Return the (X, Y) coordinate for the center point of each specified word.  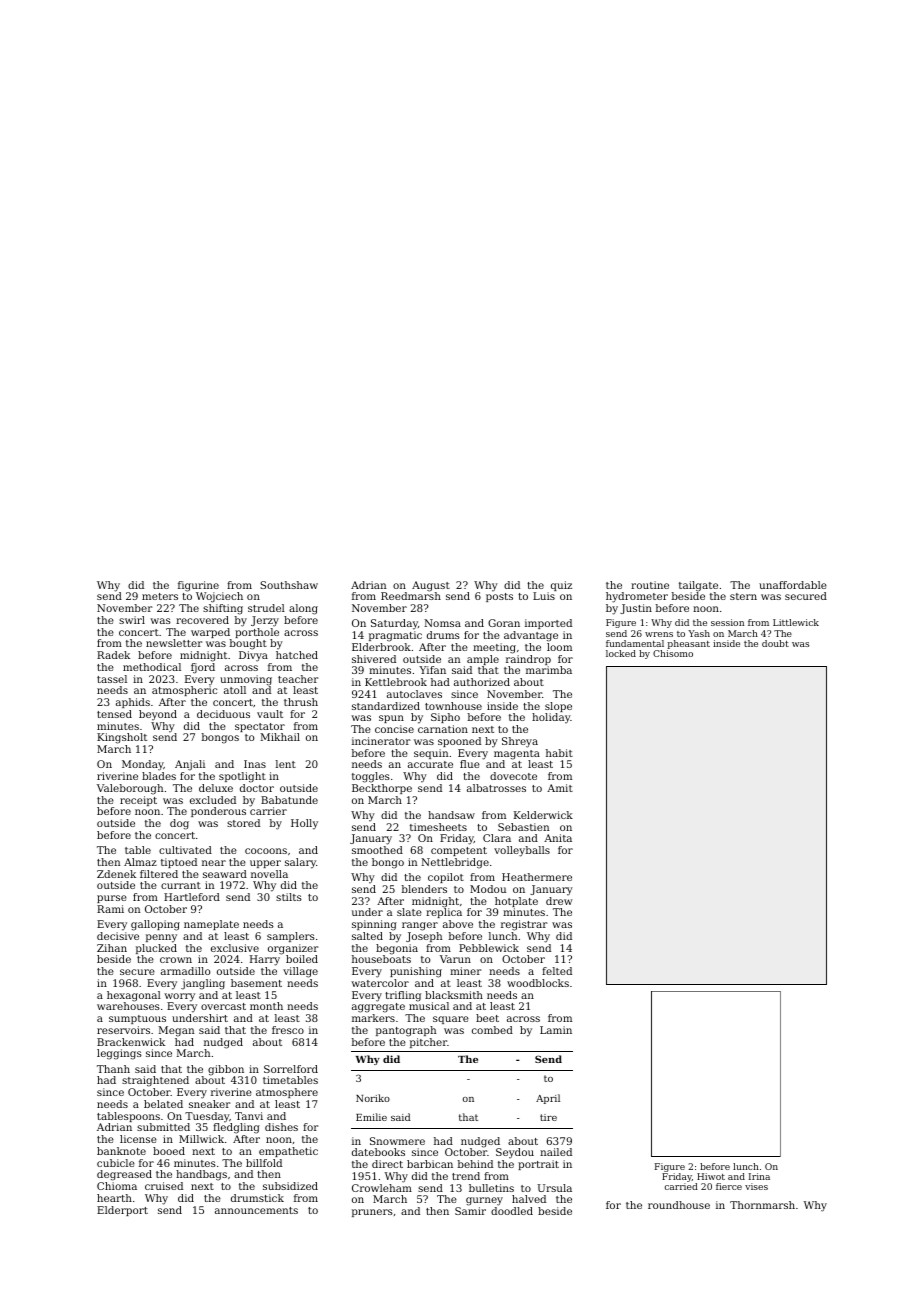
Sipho (445, 718)
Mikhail (280, 737)
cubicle (116, 1163)
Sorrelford (291, 1069)
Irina (759, 1176)
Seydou (515, 1153)
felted (557, 971)
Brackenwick (131, 1042)
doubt (775, 643)
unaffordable (793, 585)
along (303, 609)
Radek (113, 655)
